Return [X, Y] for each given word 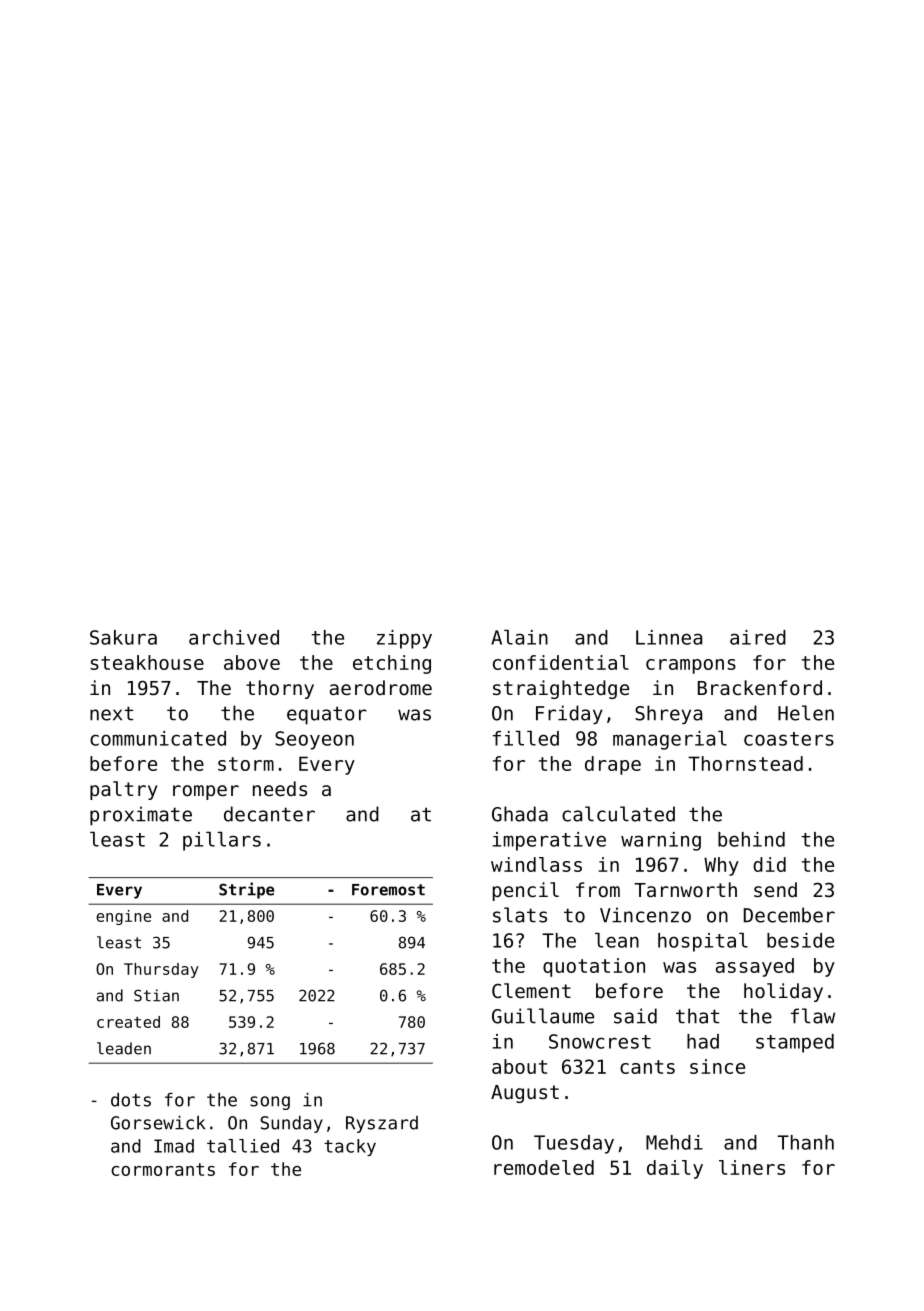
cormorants [163, 1169]
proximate [141, 816]
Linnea [669, 637]
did [769, 864]
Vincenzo [645, 915]
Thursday [161, 970]
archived [234, 637]
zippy [404, 639]
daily [675, 1169]
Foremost [388, 890]
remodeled [544, 1167]
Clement [531, 990]
